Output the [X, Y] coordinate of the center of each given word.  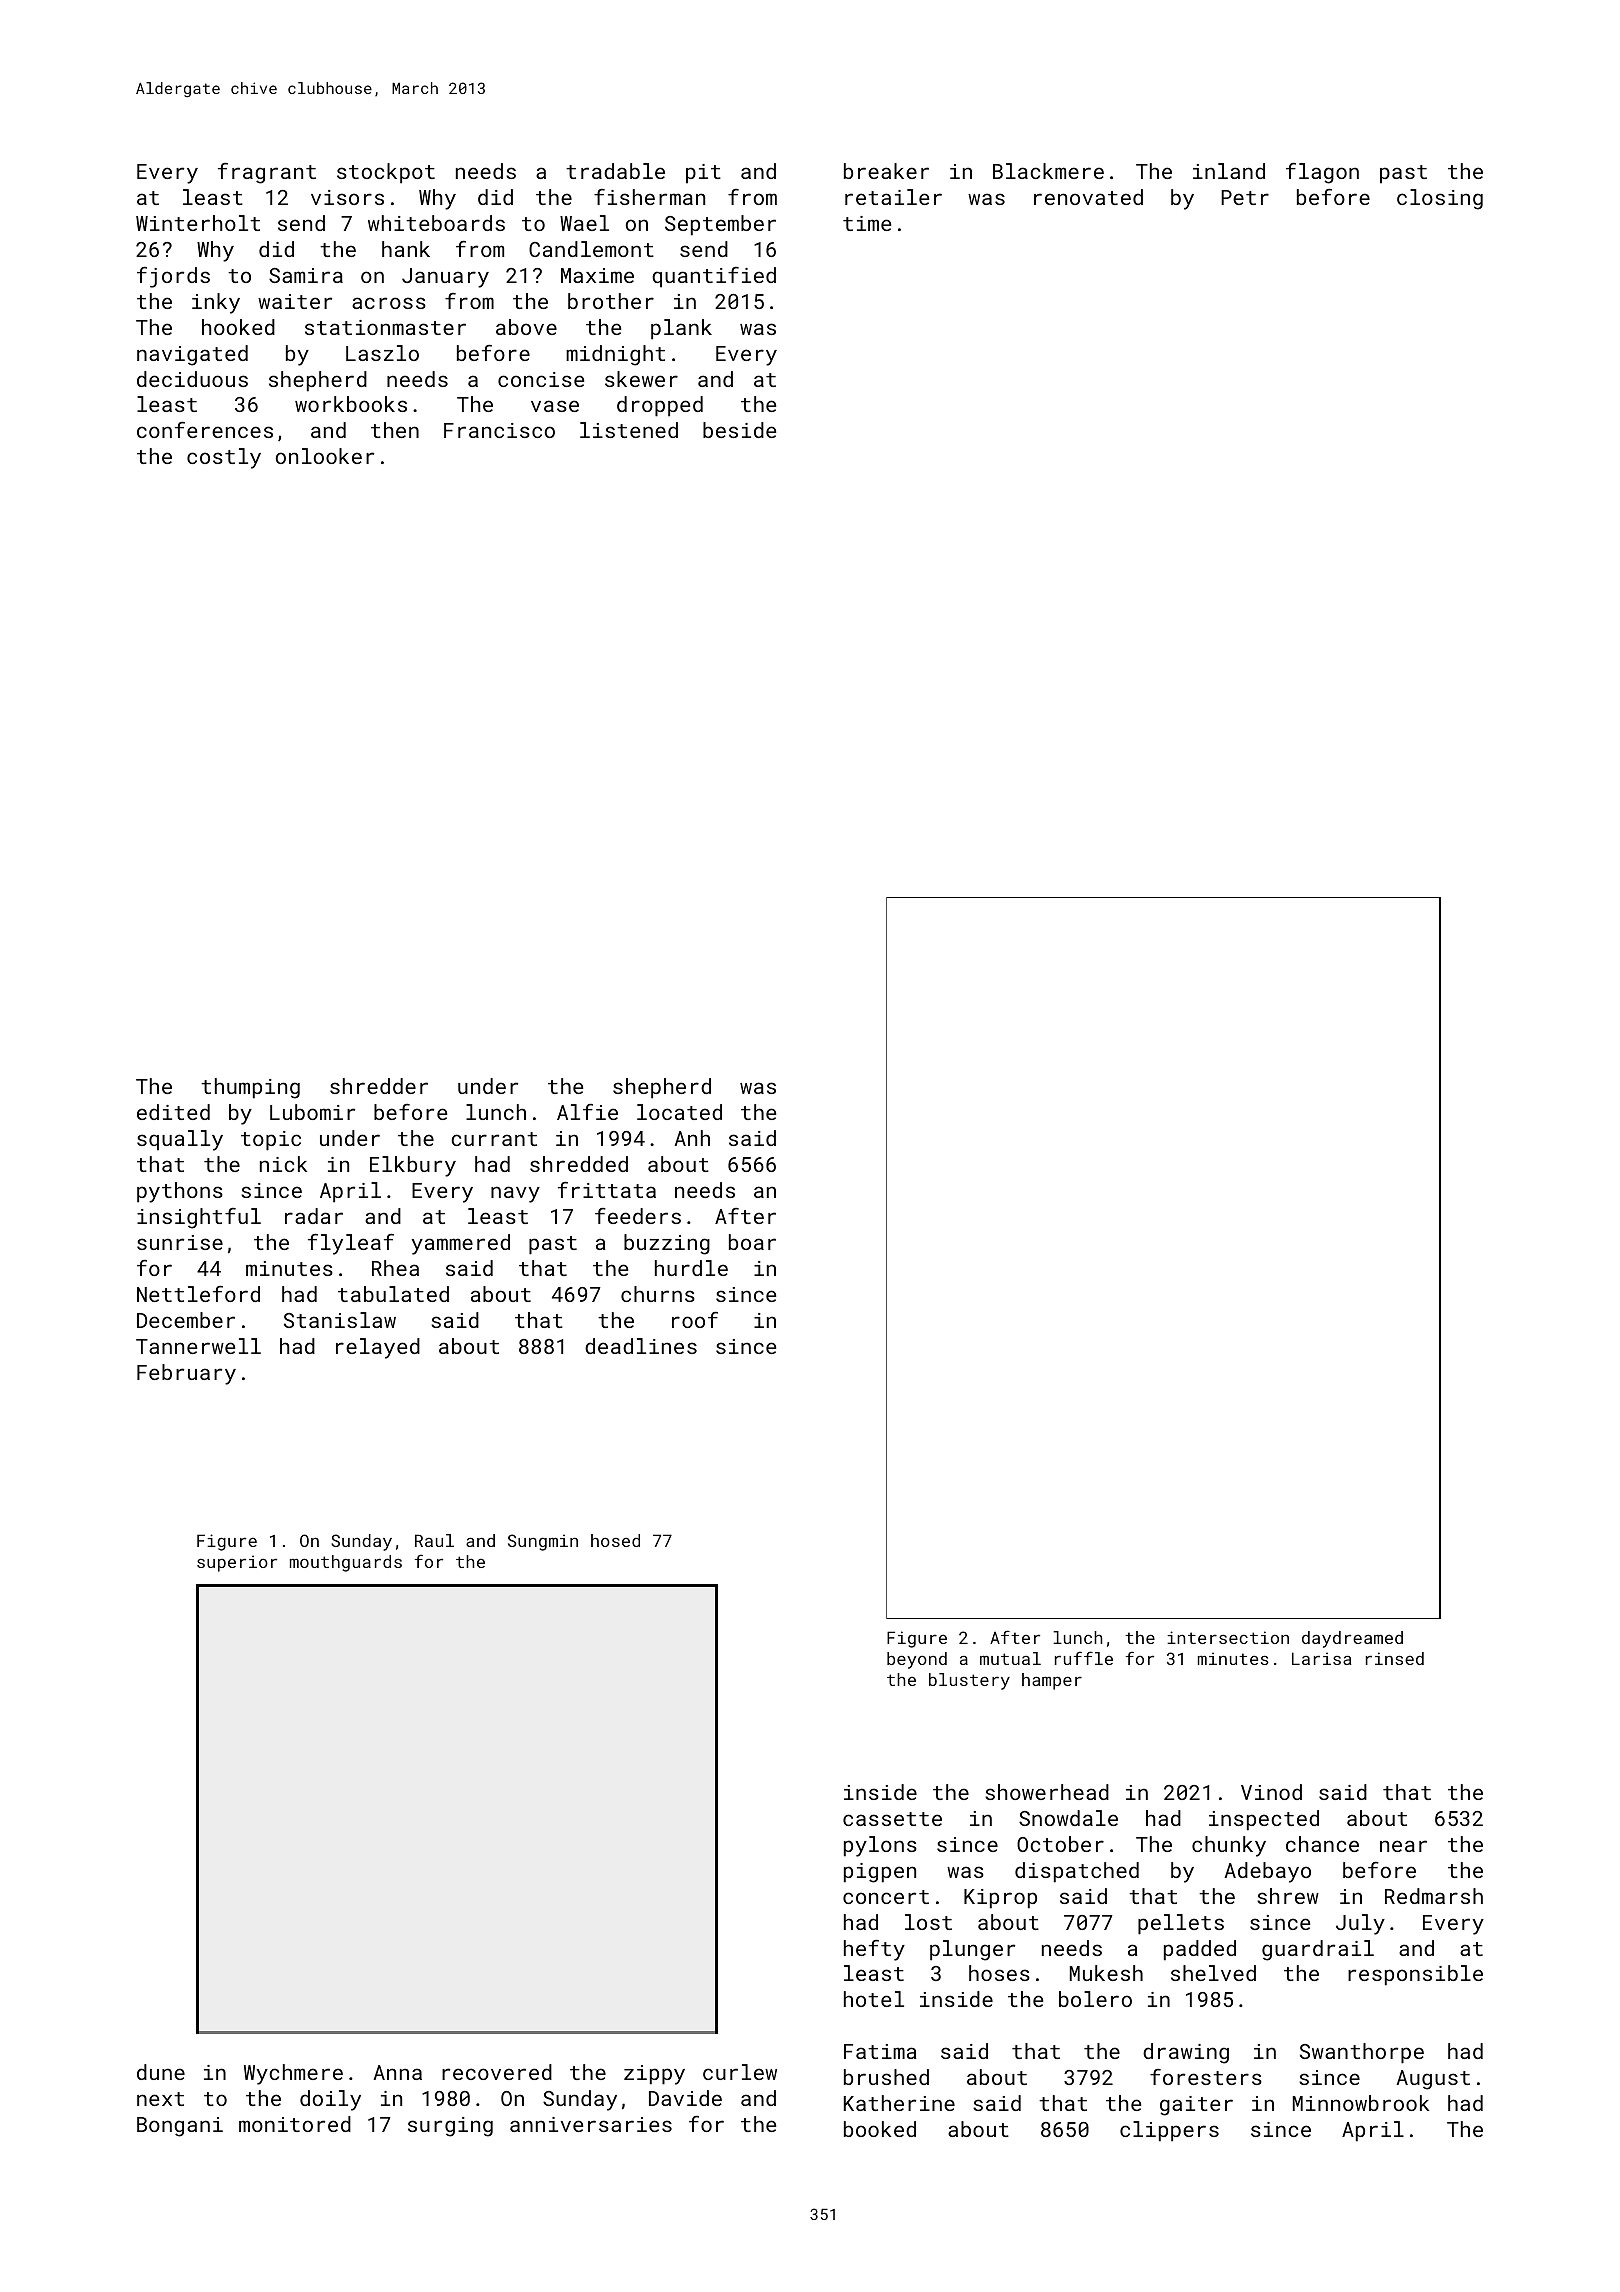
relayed [378, 1348]
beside [739, 430]
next [160, 2099]
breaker [886, 171]
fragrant [267, 173]
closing [1440, 199]
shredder [379, 1086]
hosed [615, 1540]
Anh [692, 1138]
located [679, 1112]
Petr [1245, 197]
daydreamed [1352, 1639]
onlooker [325, 456]
